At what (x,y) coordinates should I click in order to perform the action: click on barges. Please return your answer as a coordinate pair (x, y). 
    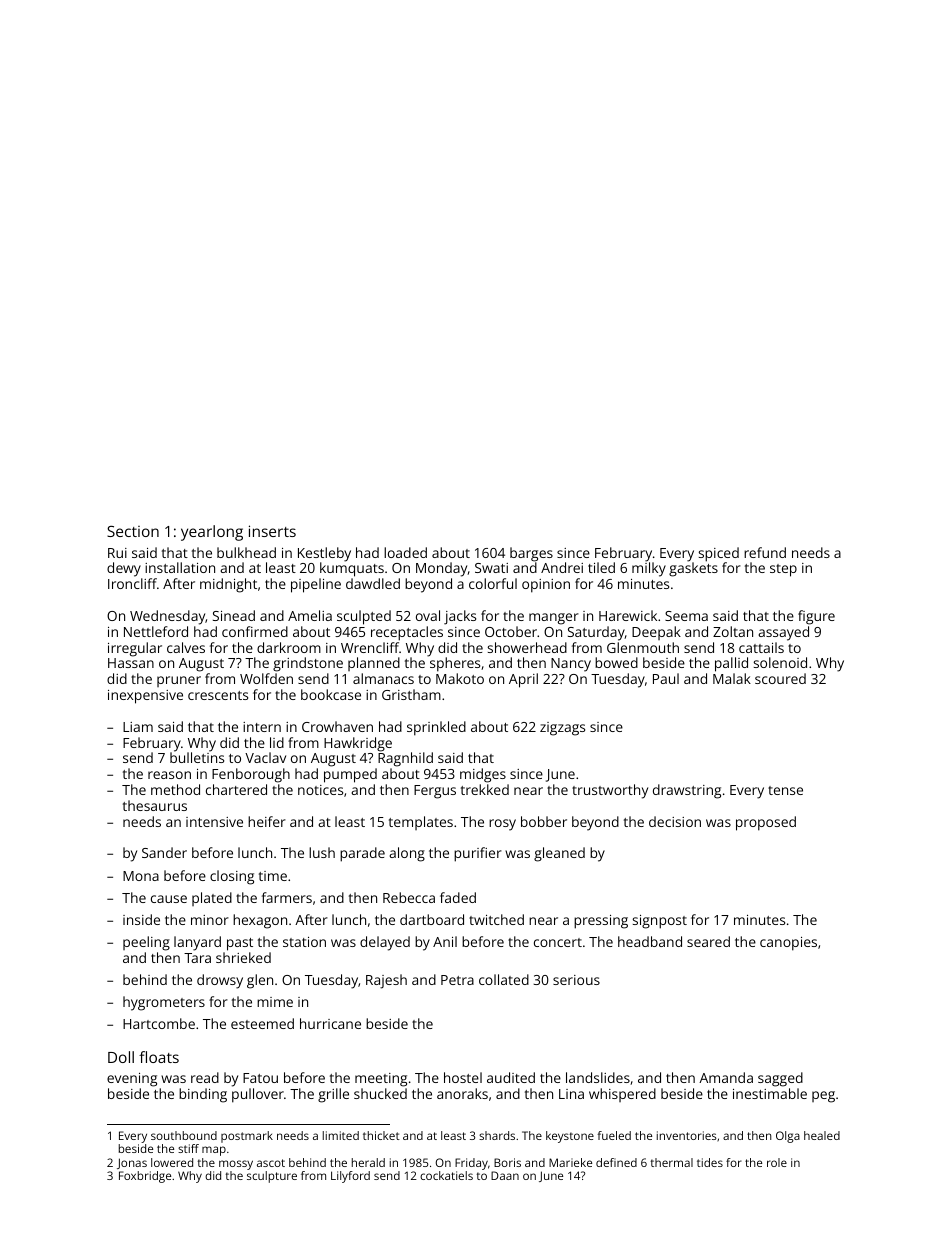
    Looking at the image, I should click on (531, 554).
